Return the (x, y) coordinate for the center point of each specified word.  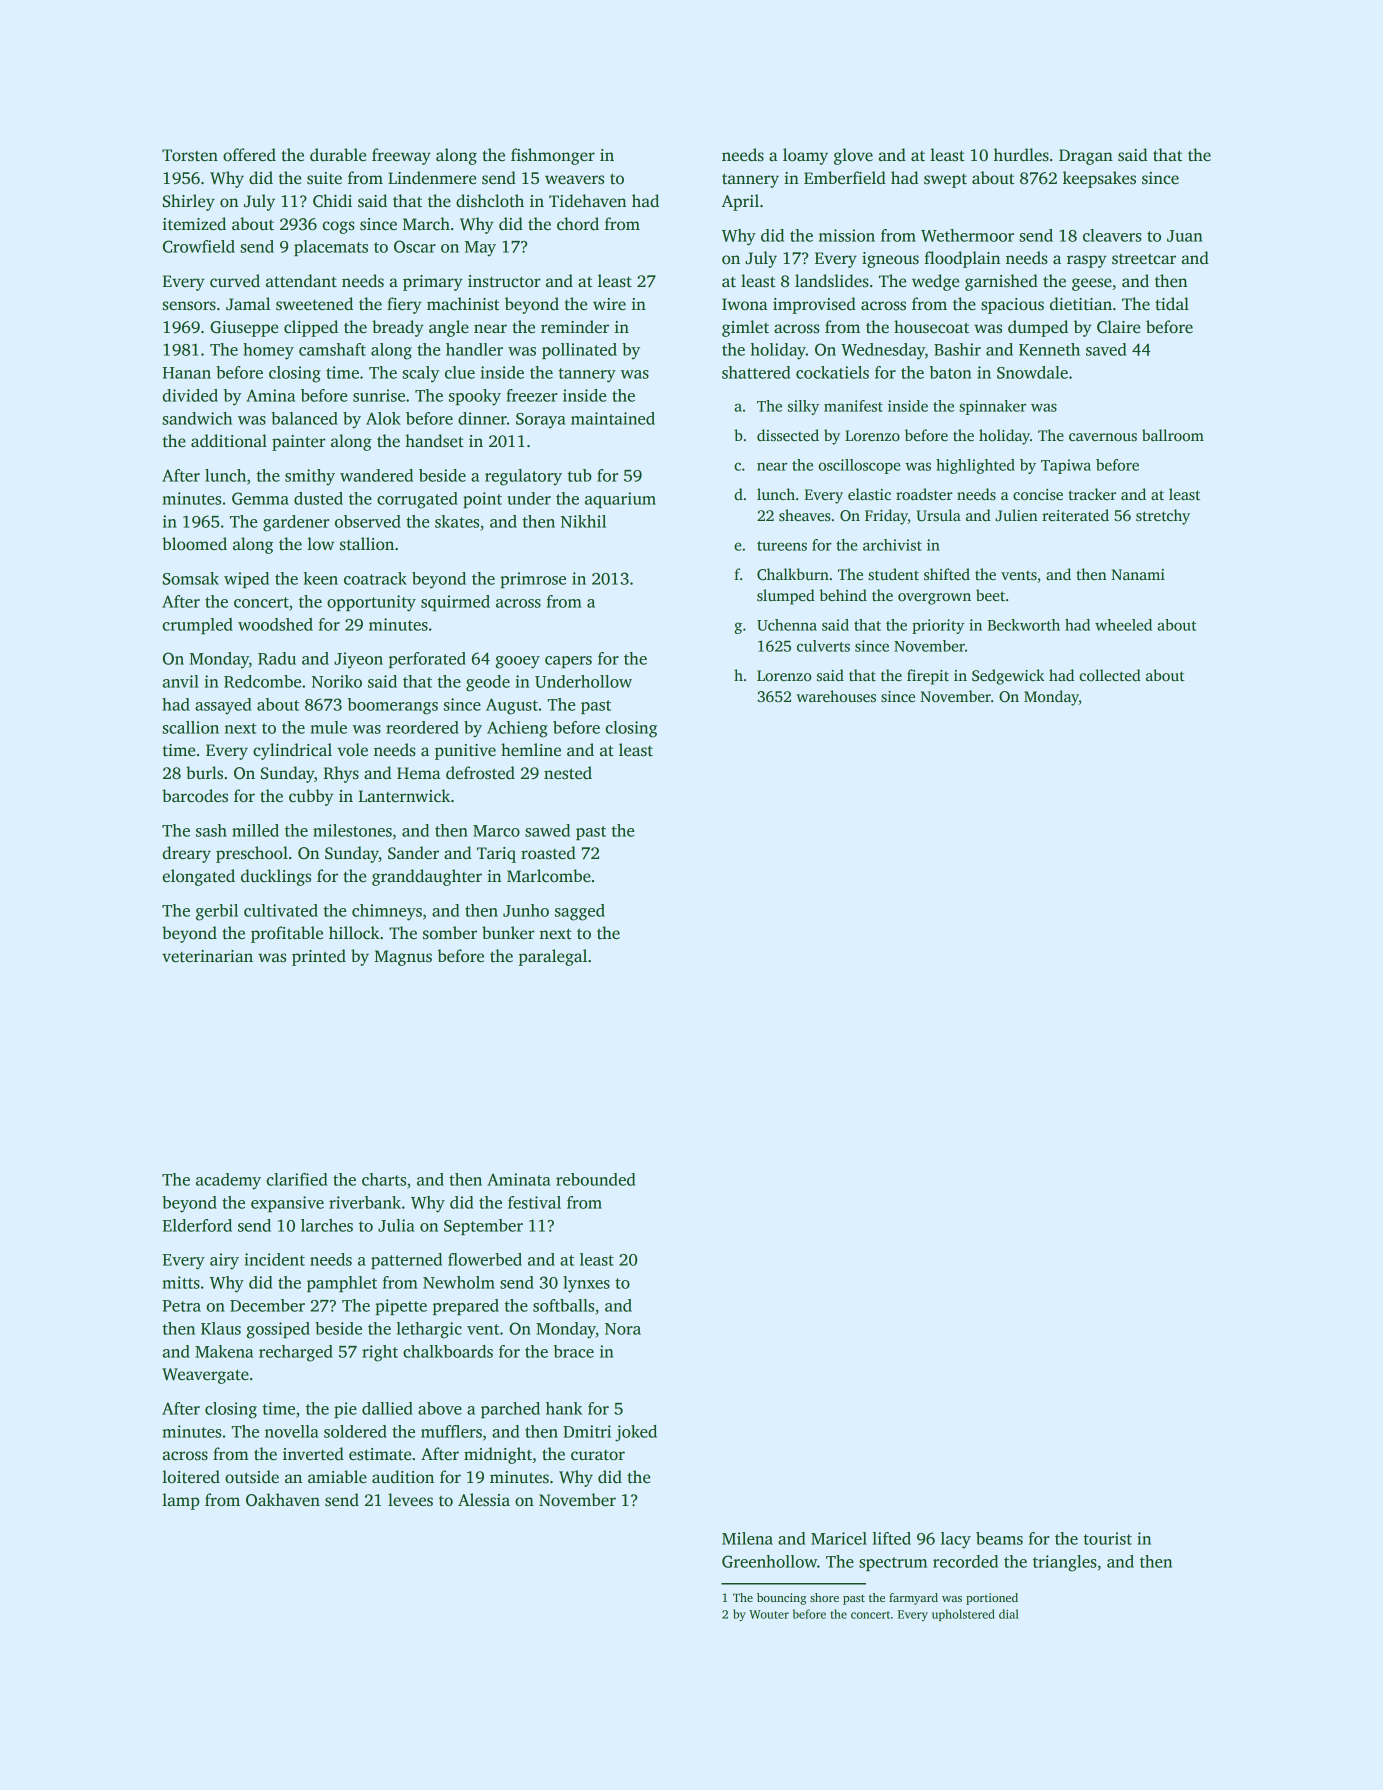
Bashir (957, 349)
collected (1110, 675)
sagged (580, 912)
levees (410, 1500)
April (740, 202)
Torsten (190, 155)
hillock (354, 932)
